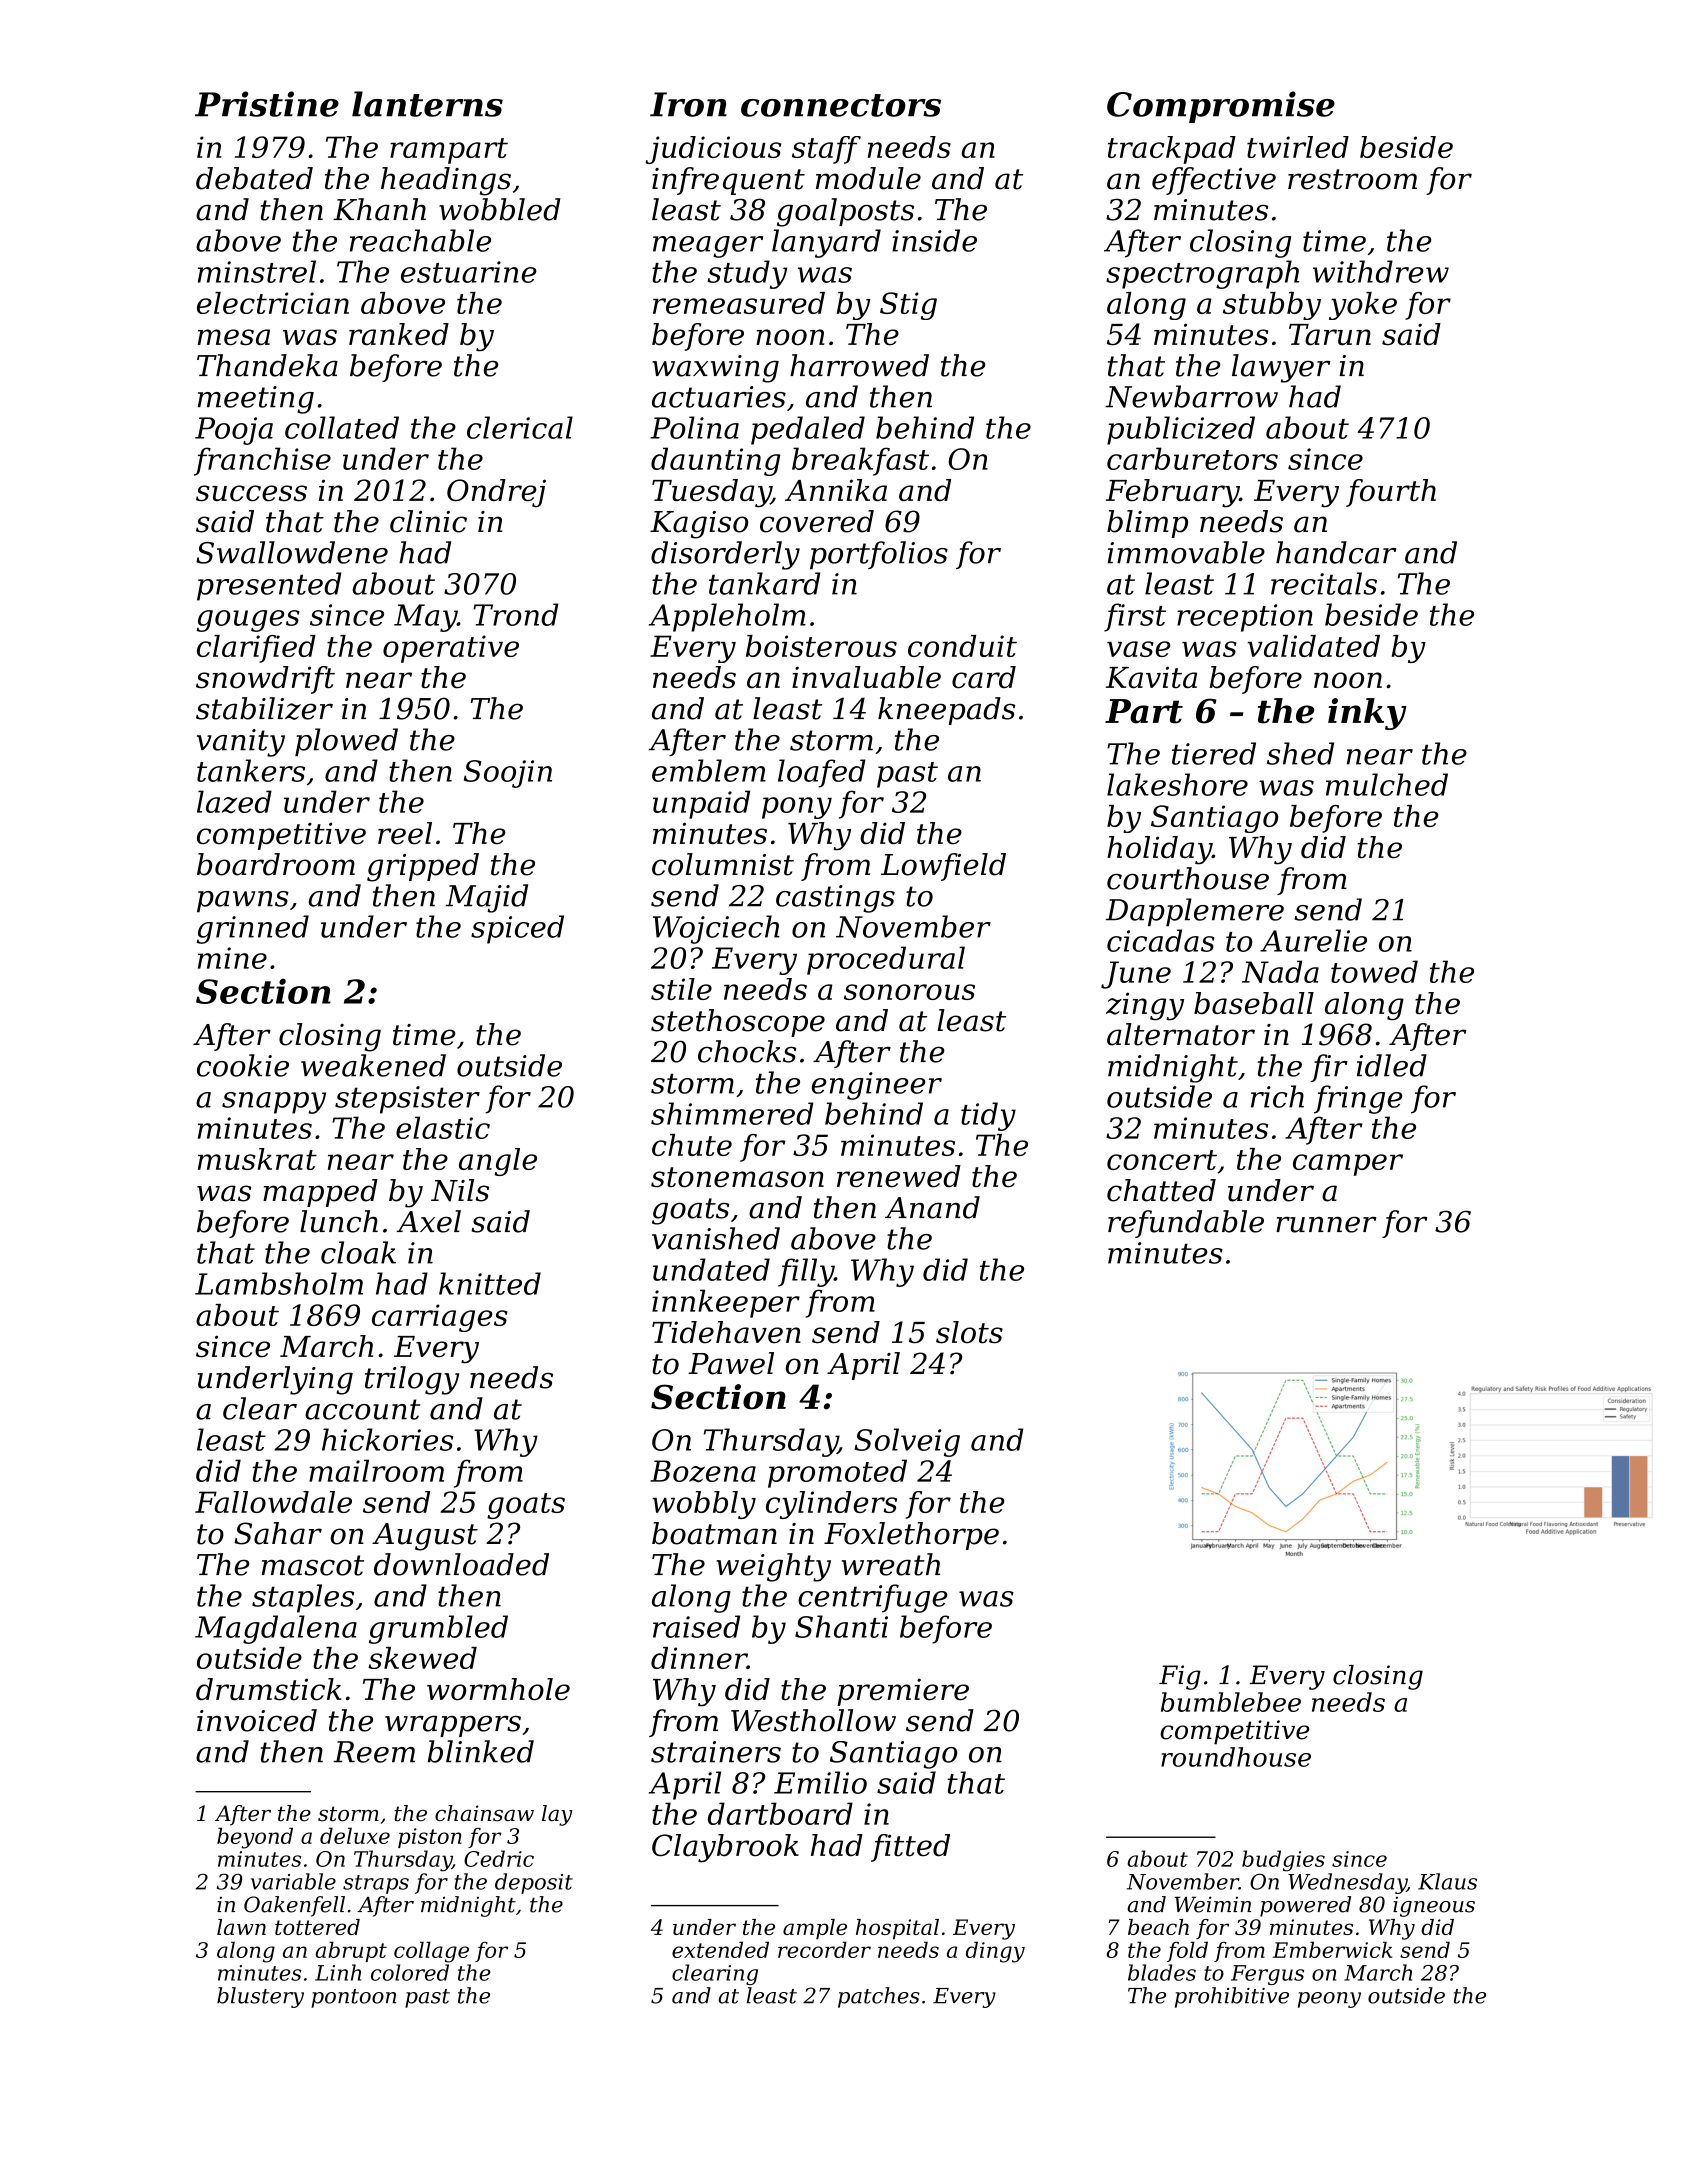  I want to click on connectors, so click(841, 105).
